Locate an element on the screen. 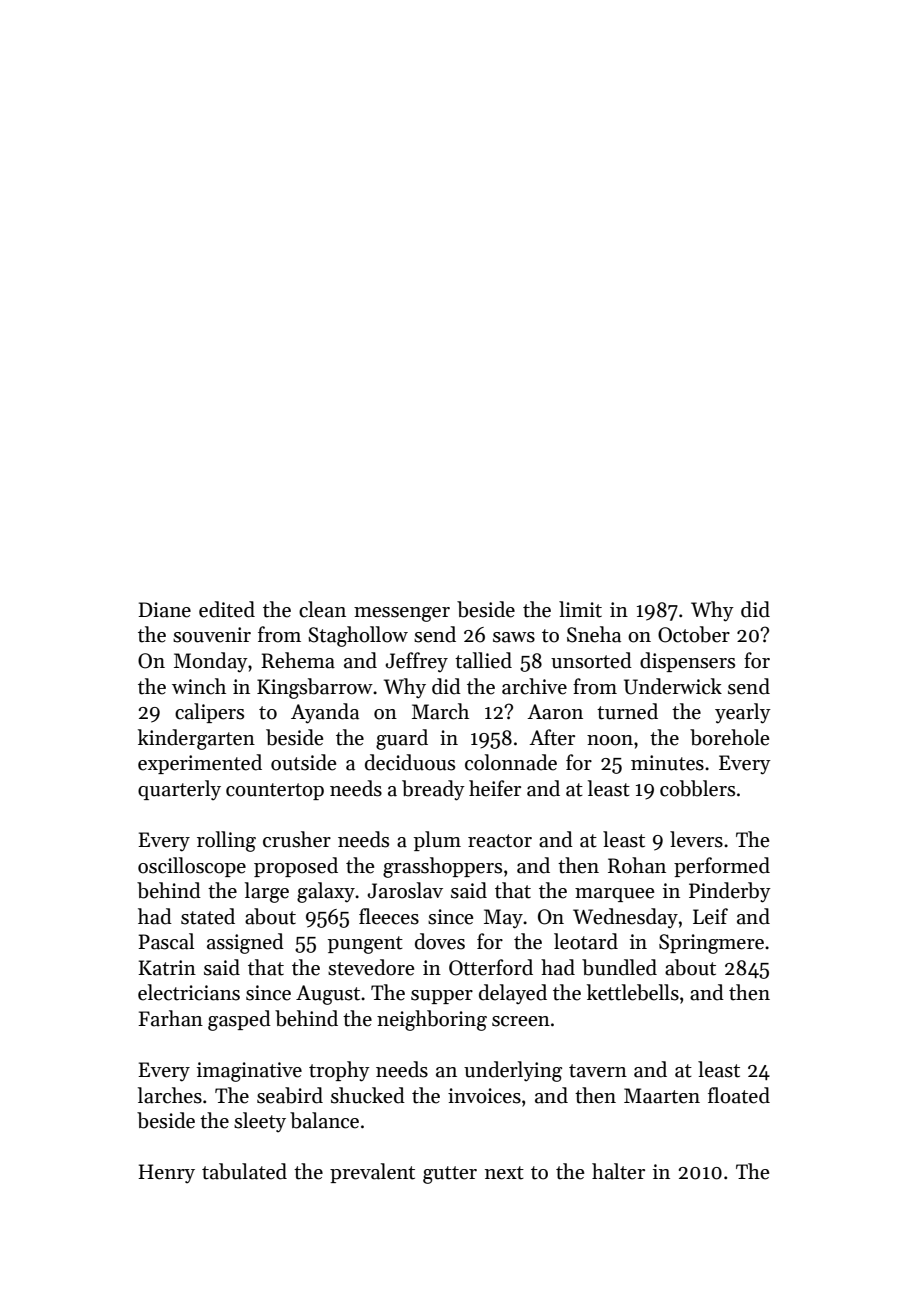 Image resolution: width=908 pixels, height=1316 pixels. trophy is located at coordinates (339, 1071).
